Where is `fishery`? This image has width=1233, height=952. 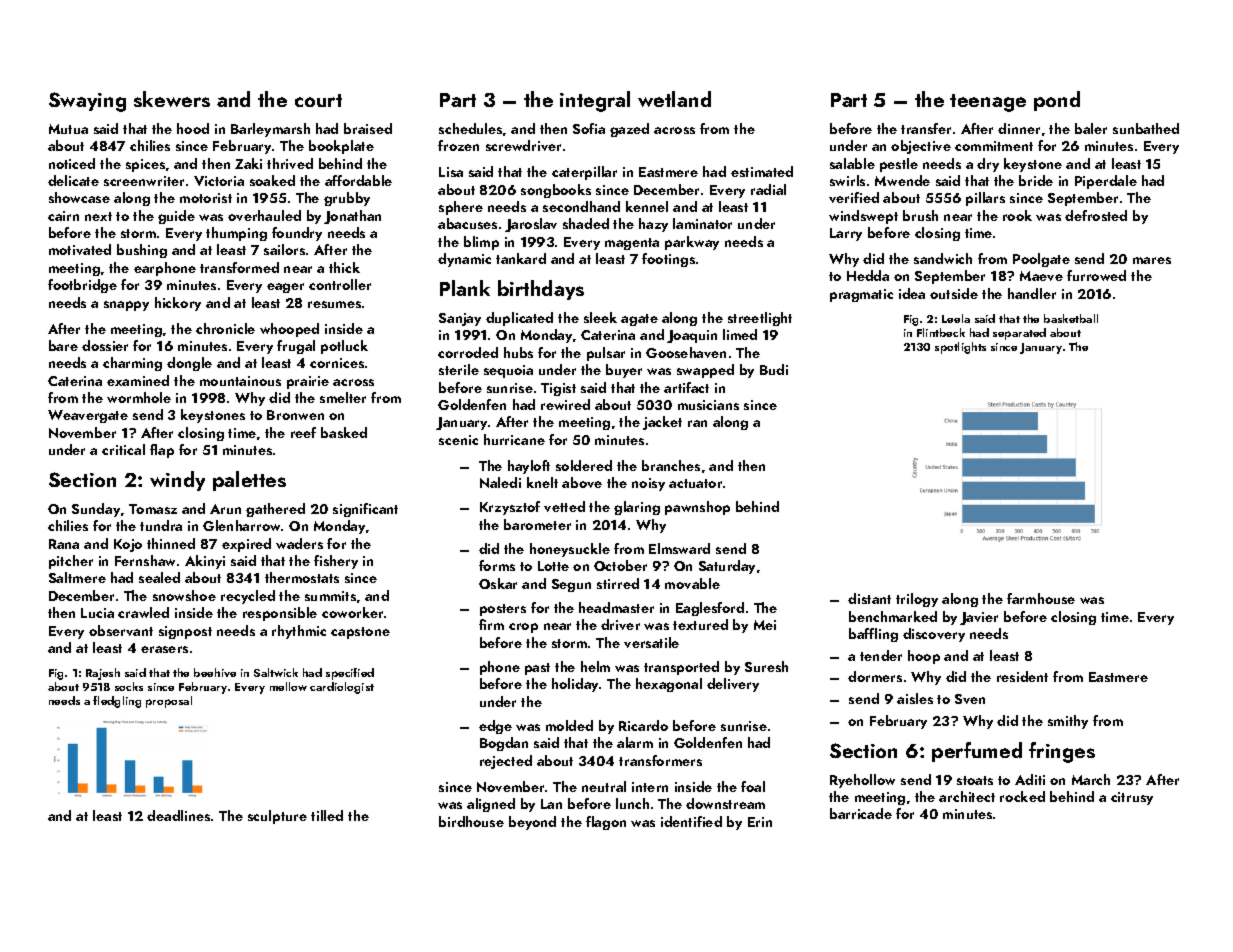
fishery is located at coordinates (336, 562).
